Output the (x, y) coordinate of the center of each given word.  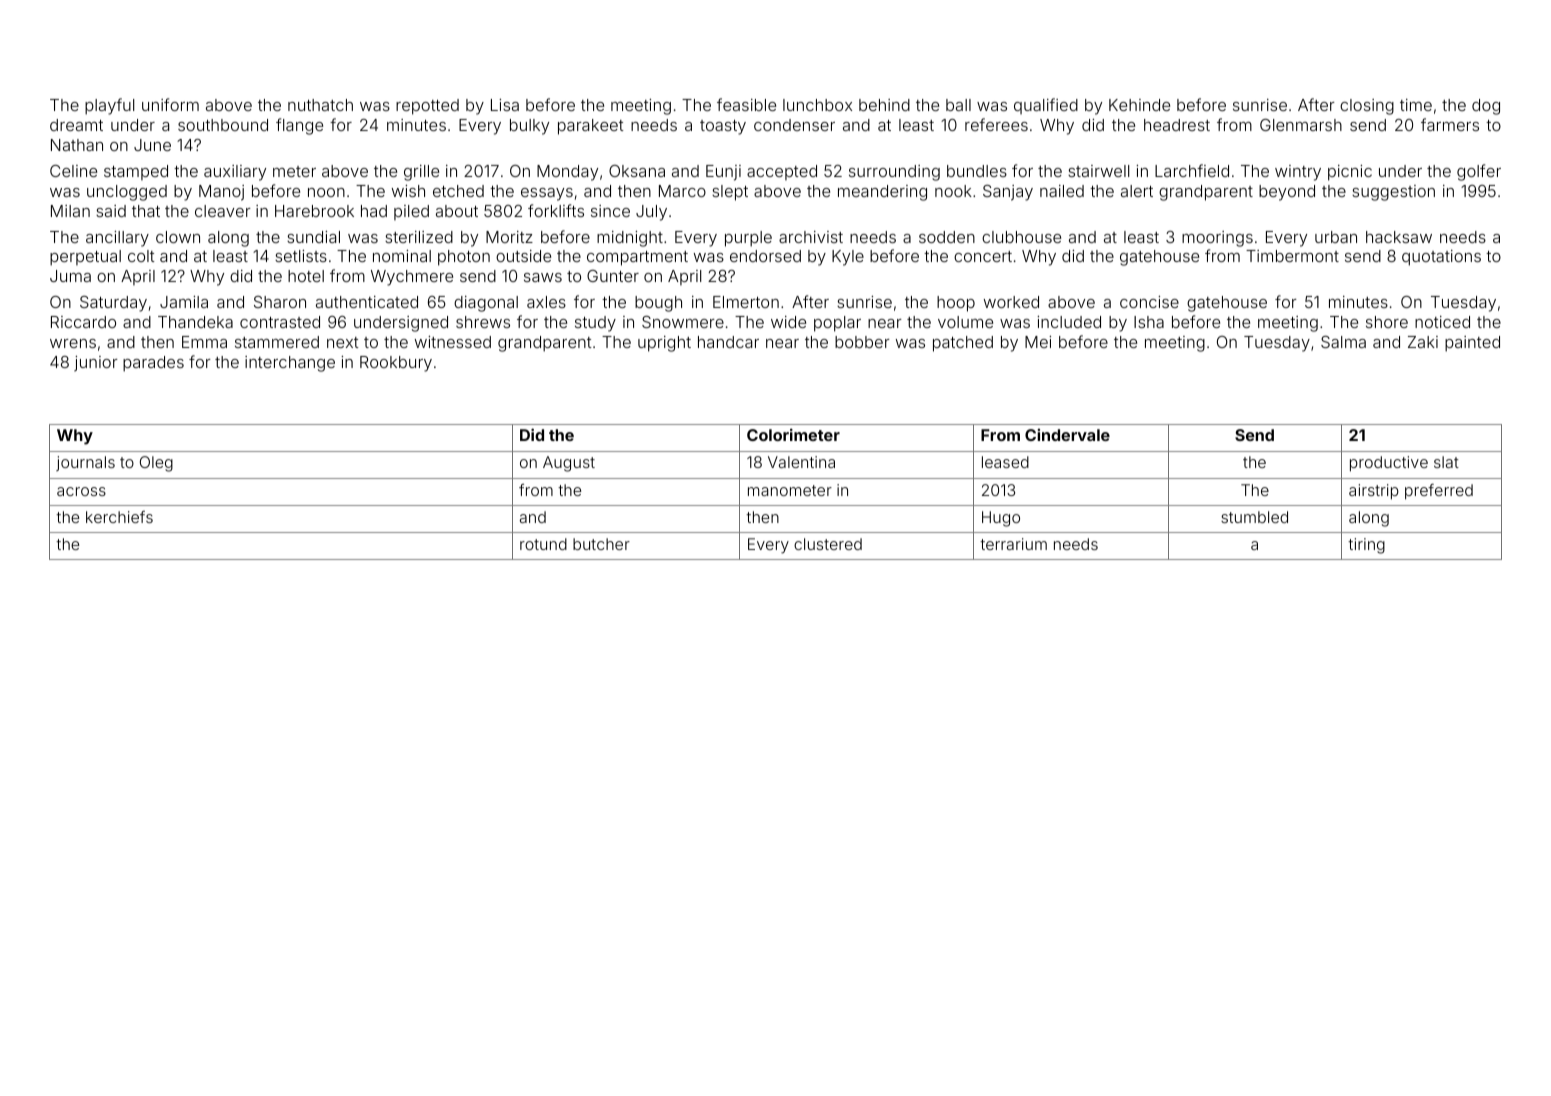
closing (1367, 107)
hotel (306, 276)
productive (1389, 464)
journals (85, 463)
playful (109, 106)
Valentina (801, 462)
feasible (746, 104)
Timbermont (1292, 256)
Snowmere (683, 322)
